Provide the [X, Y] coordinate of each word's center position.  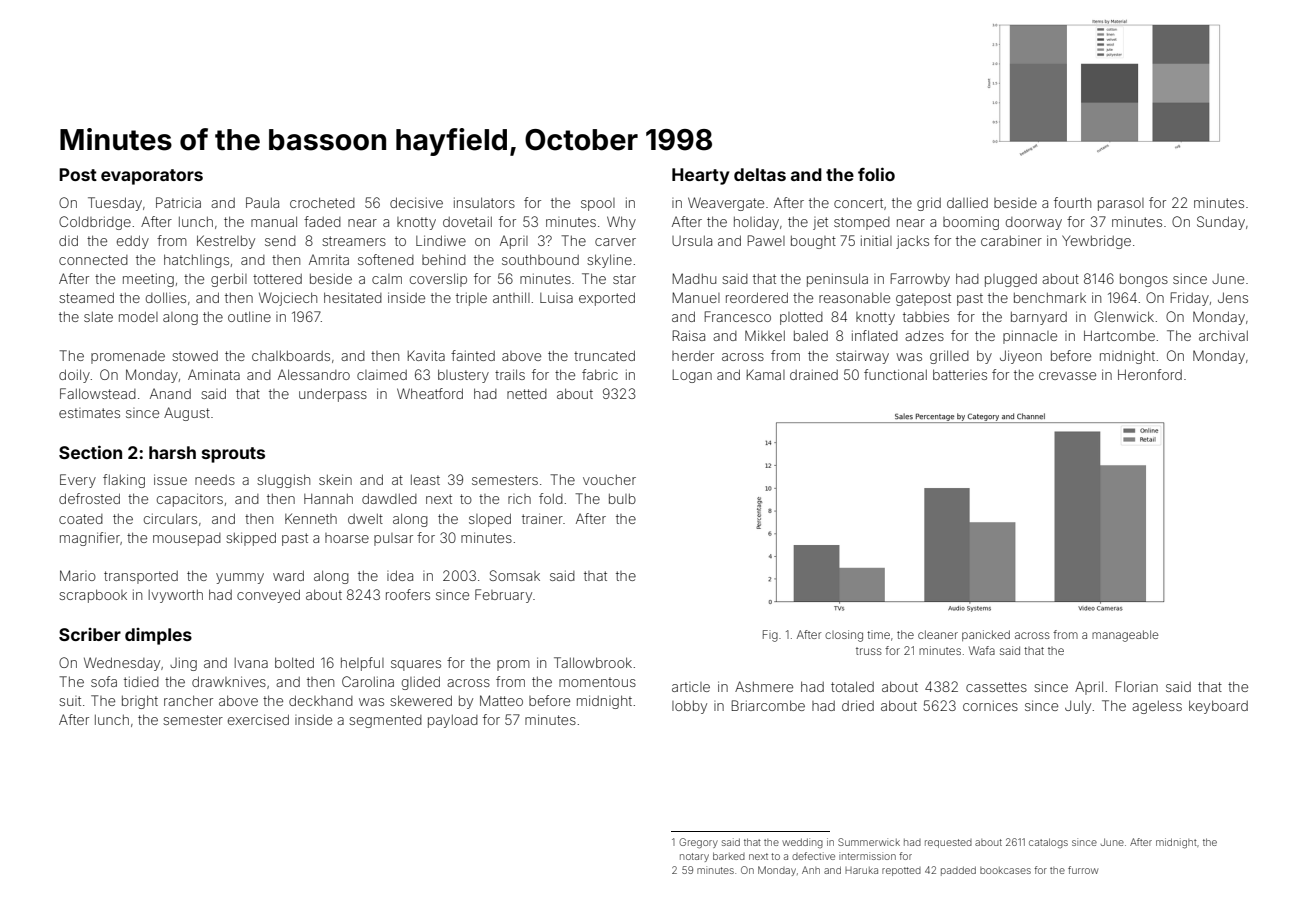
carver [615, 242]
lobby [689, 707]
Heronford [1150, 374]
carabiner [1011, 240]
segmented [385, 721]
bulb [622, 498]
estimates [89, 413]
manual [274, 221]
